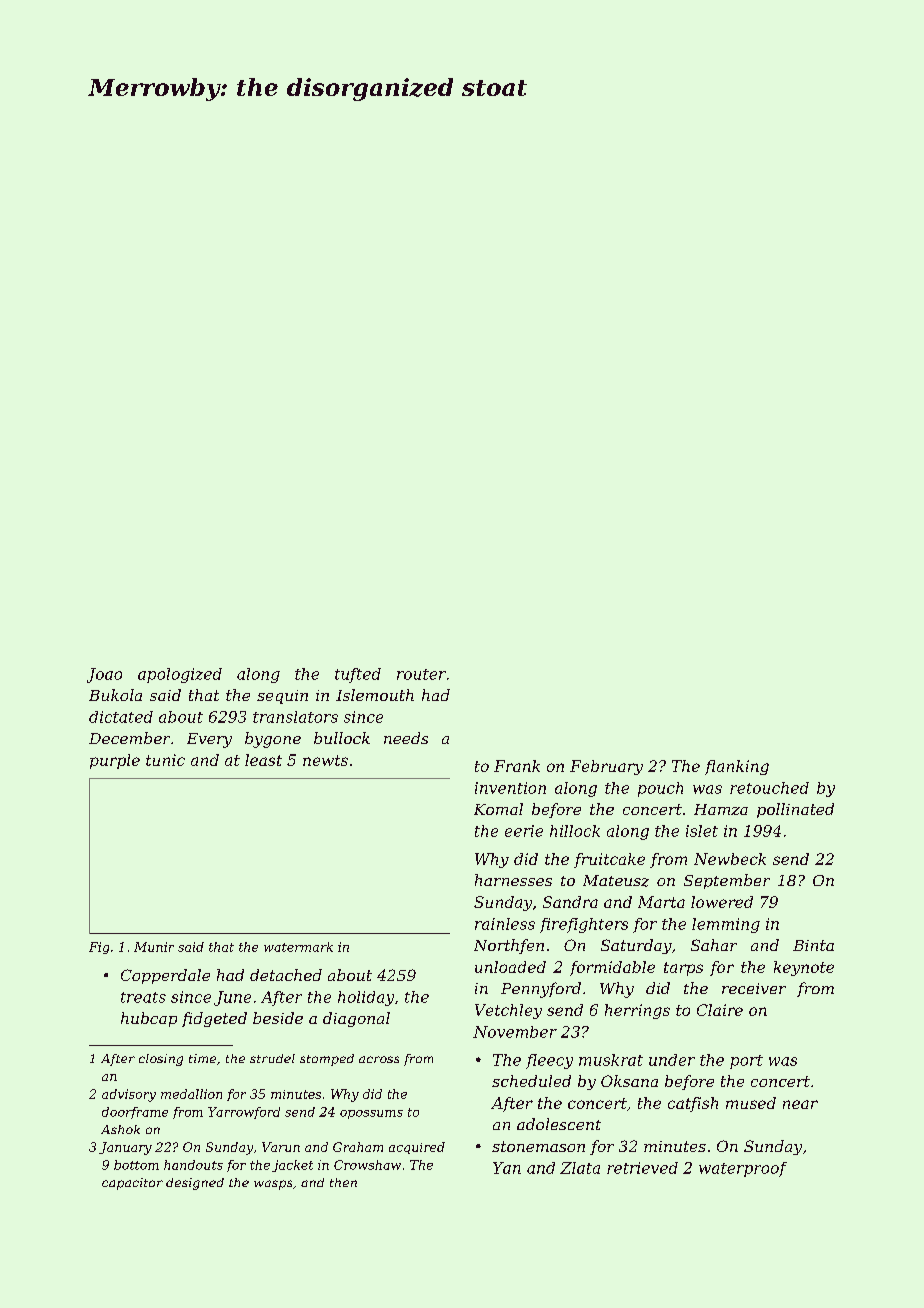 Image resolution: width=924 pixels, height=1308 pixels. Describe the element at coordinates (375, 695) in the image. I see `Islemouth` at that location.
